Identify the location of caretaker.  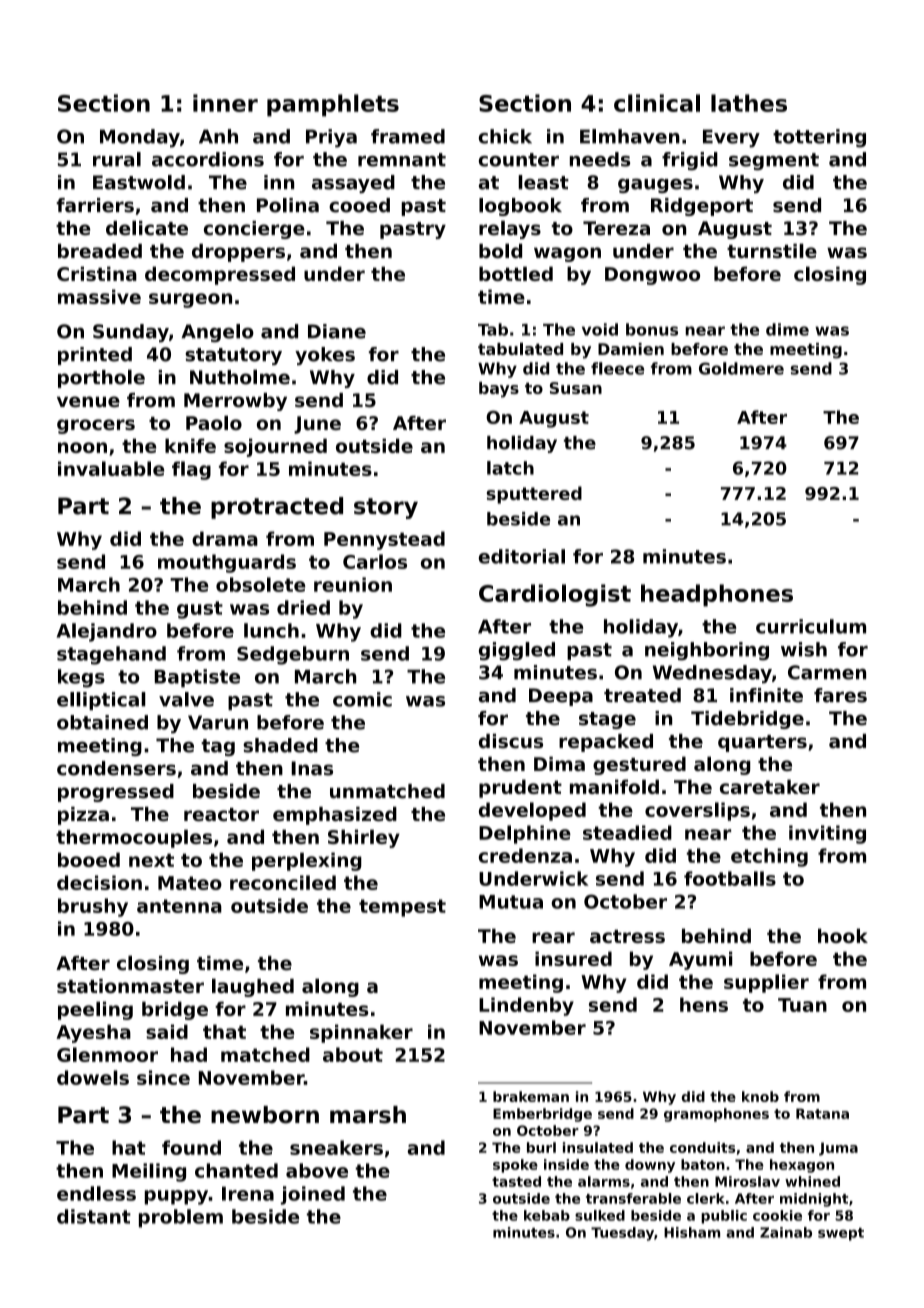
(770, 786).
